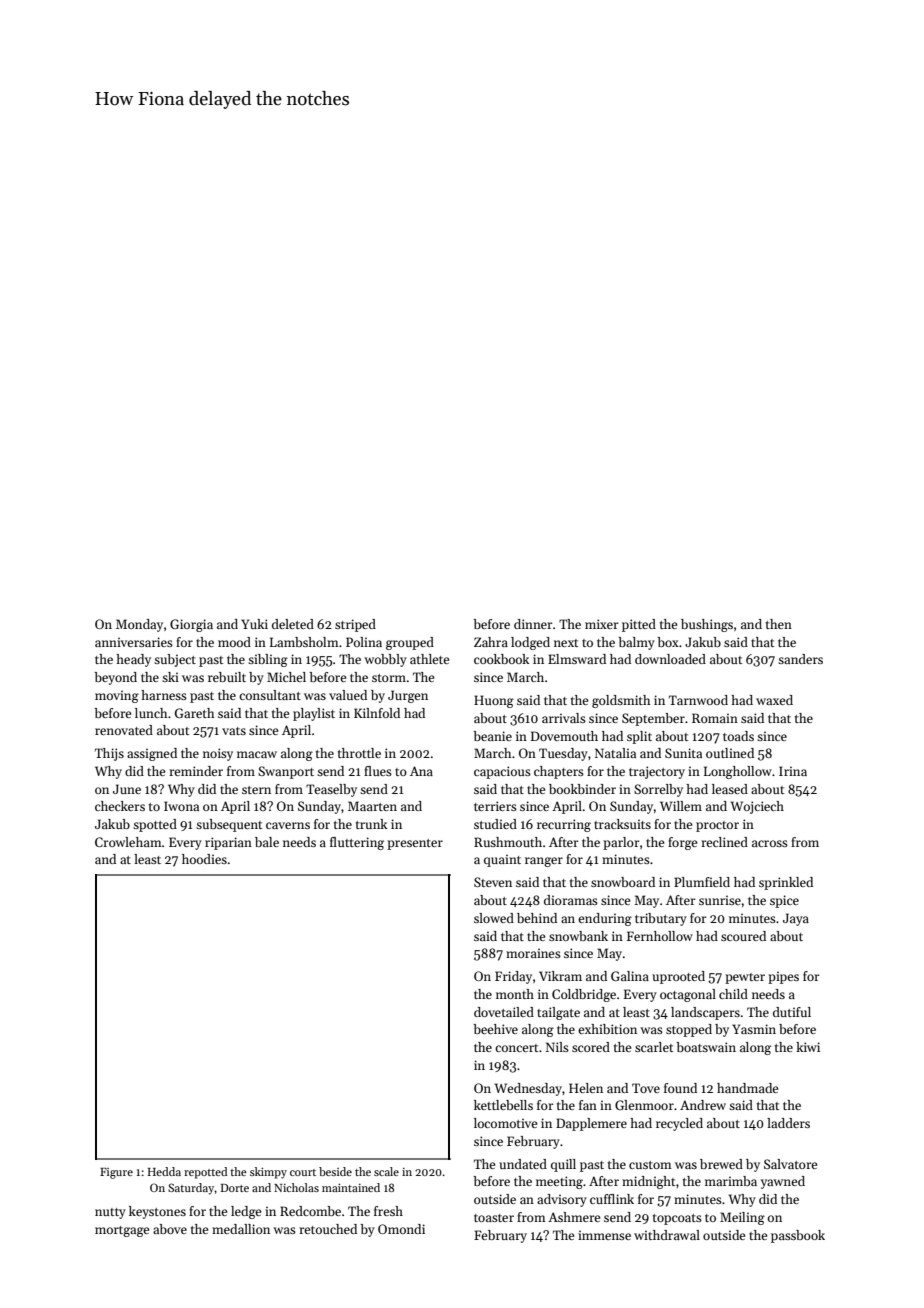 Image resolution: width=924 pixels, height=1308 pixels. What do you see at coordinates (698, 700) in the screenshot?
I see `Tarnwood` at bounding box center [698, 700].
